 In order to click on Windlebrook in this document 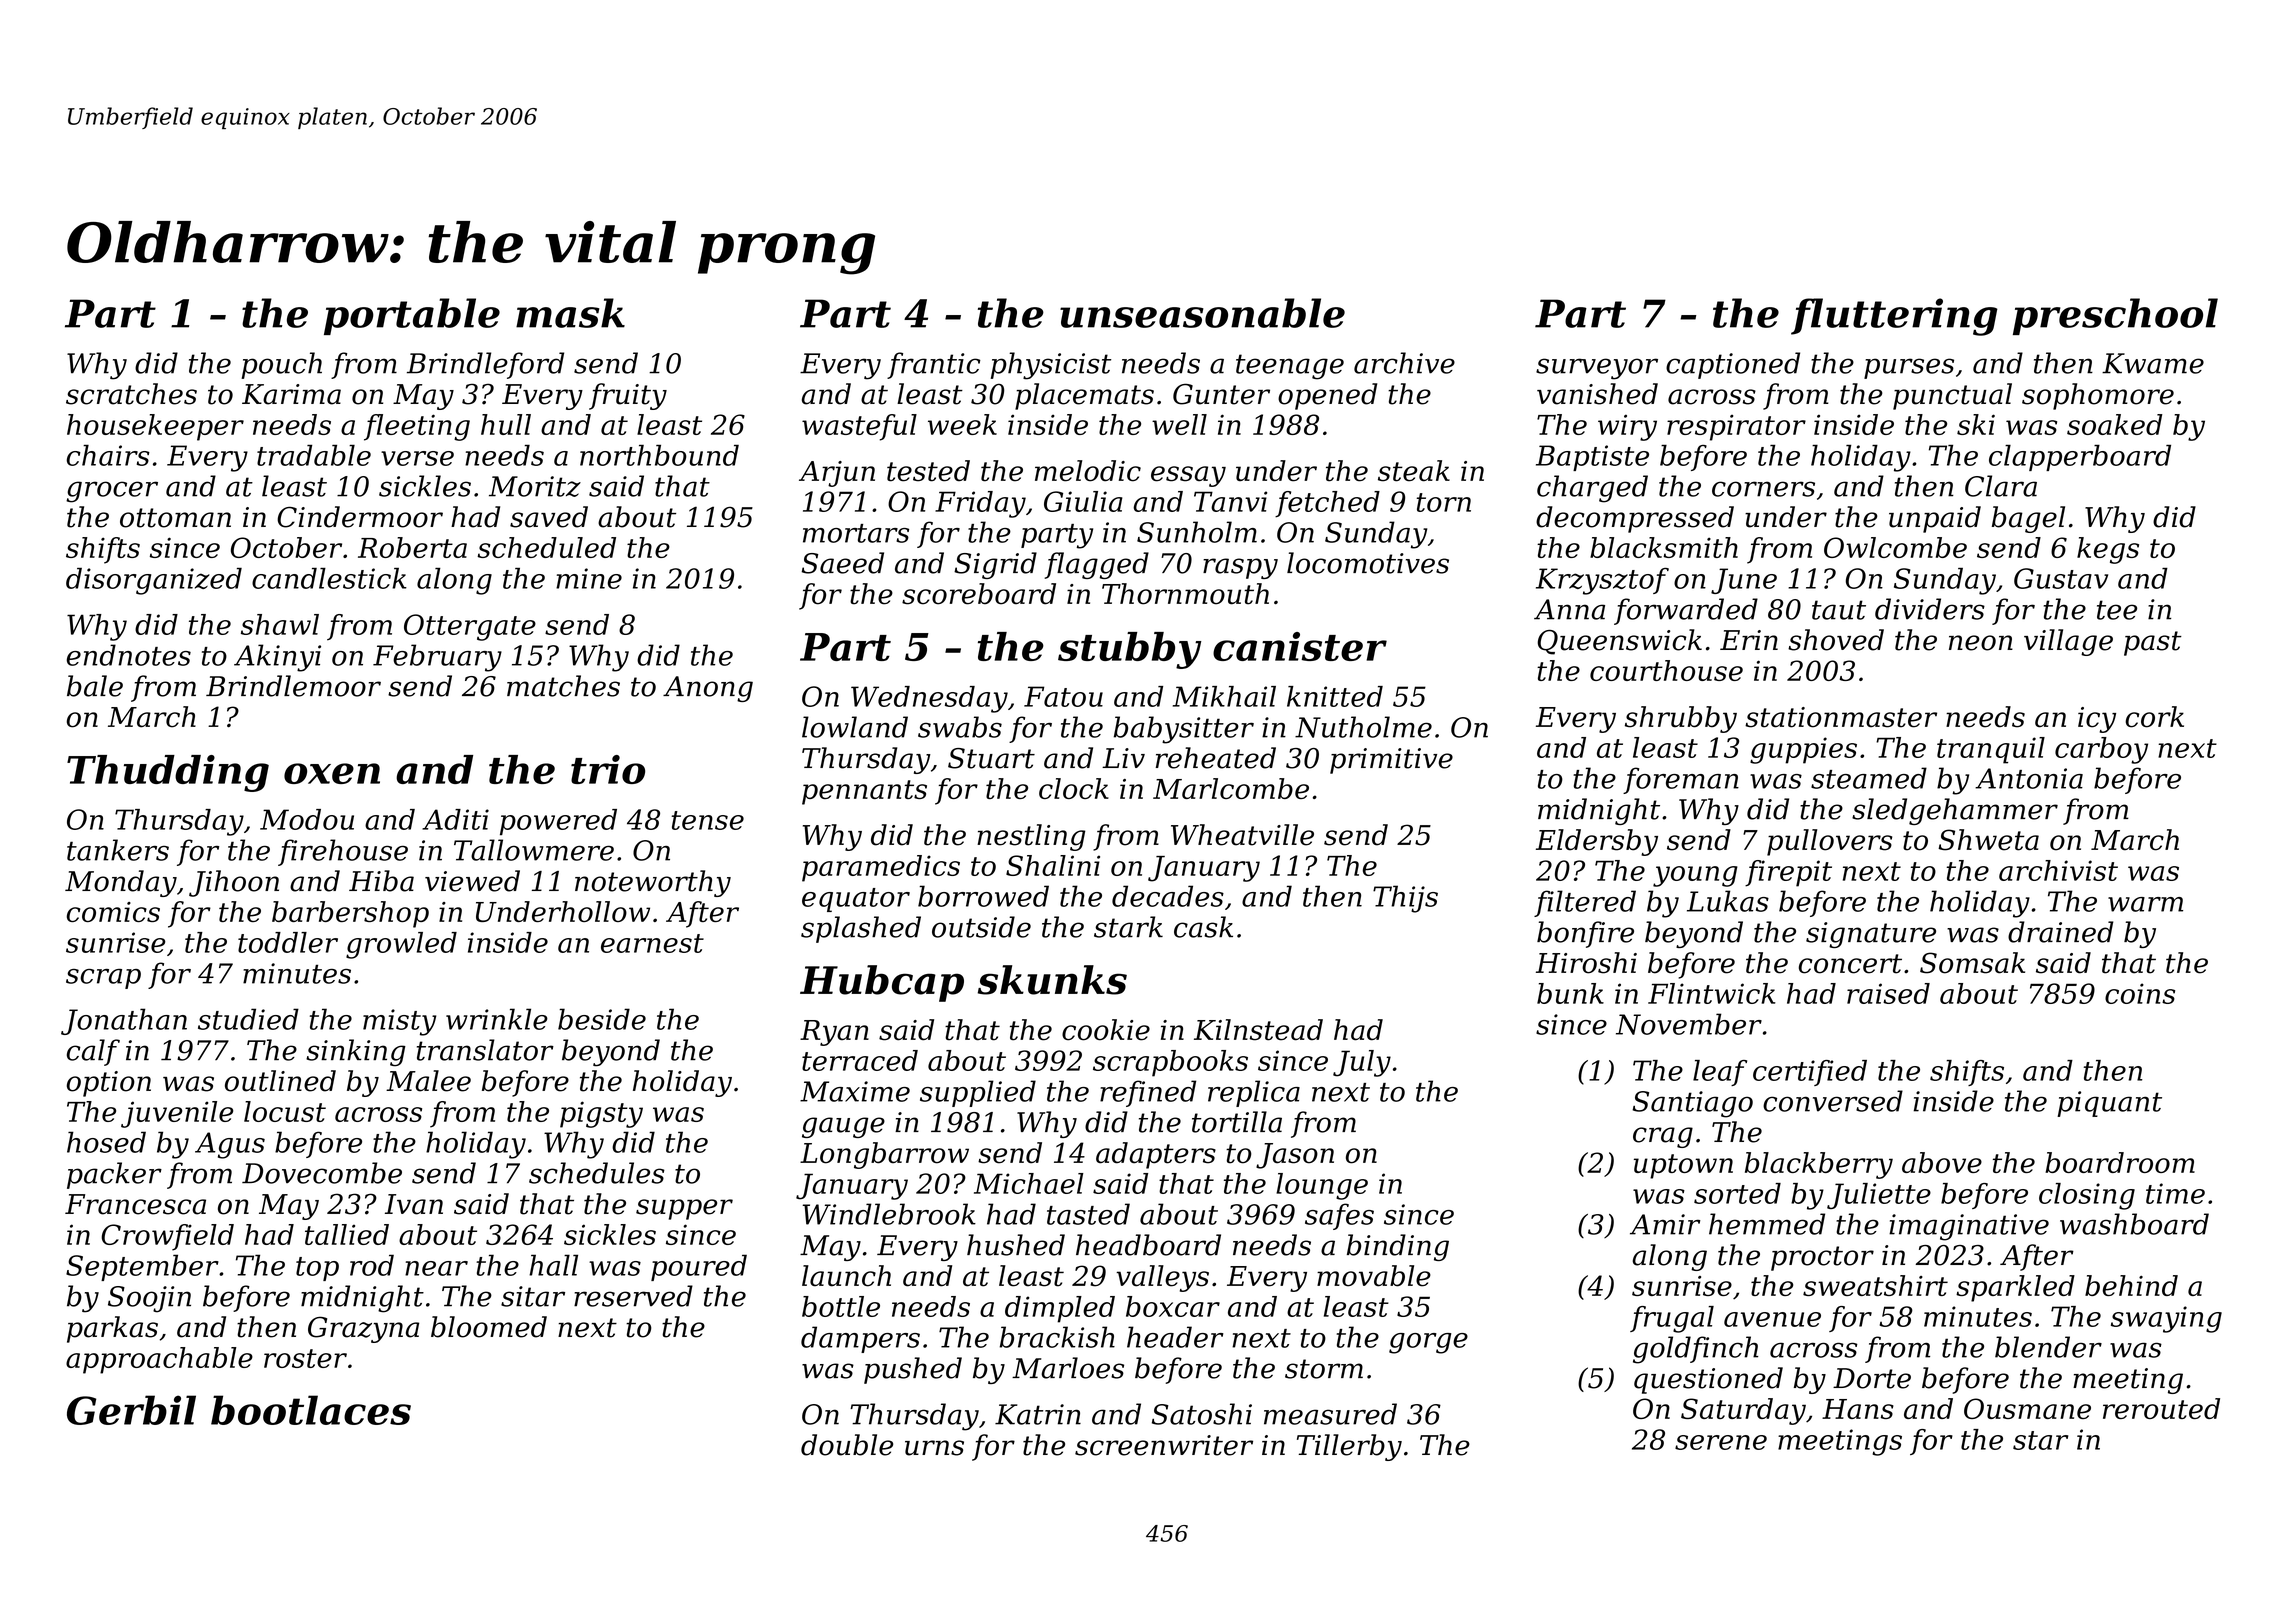, I will do `click(889, 1214)`.
